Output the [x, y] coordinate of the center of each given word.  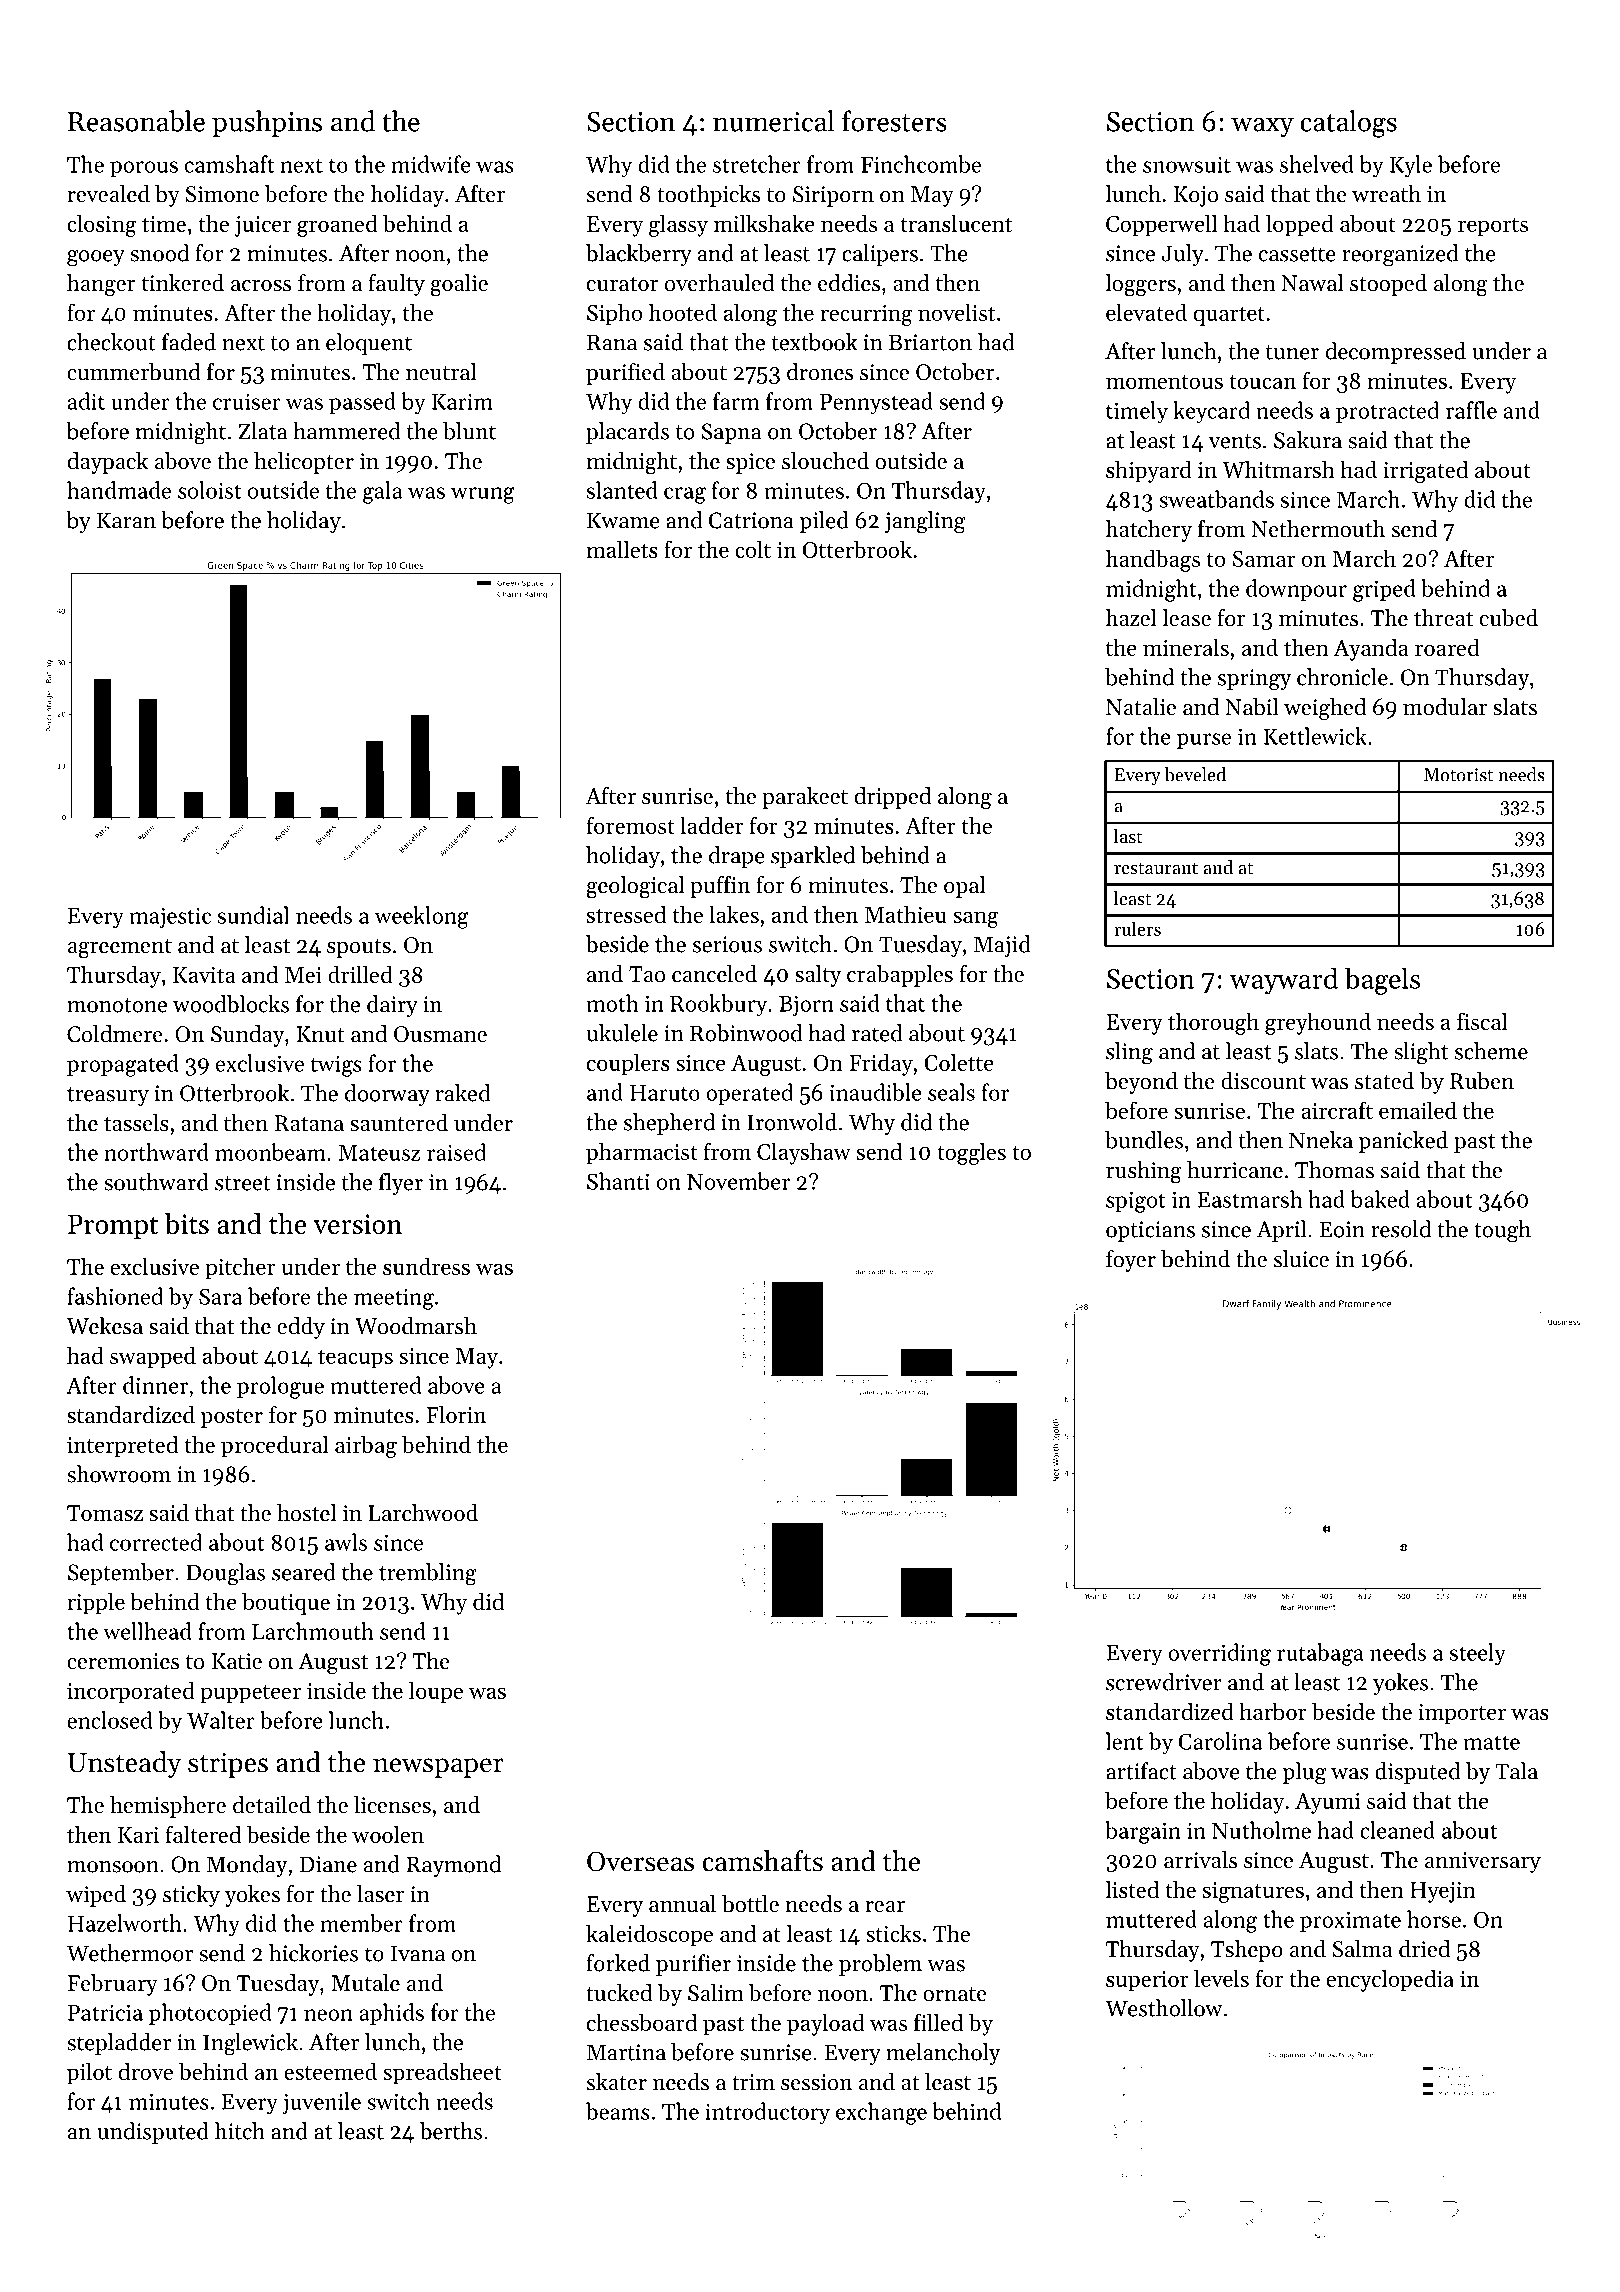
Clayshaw [804, 1153]
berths [451, 2131]
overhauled [719, 283]
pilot [89, 2073]
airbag [366, 1446]
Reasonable [136, 121]
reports [1493, 227]
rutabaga [1320, 1654]
